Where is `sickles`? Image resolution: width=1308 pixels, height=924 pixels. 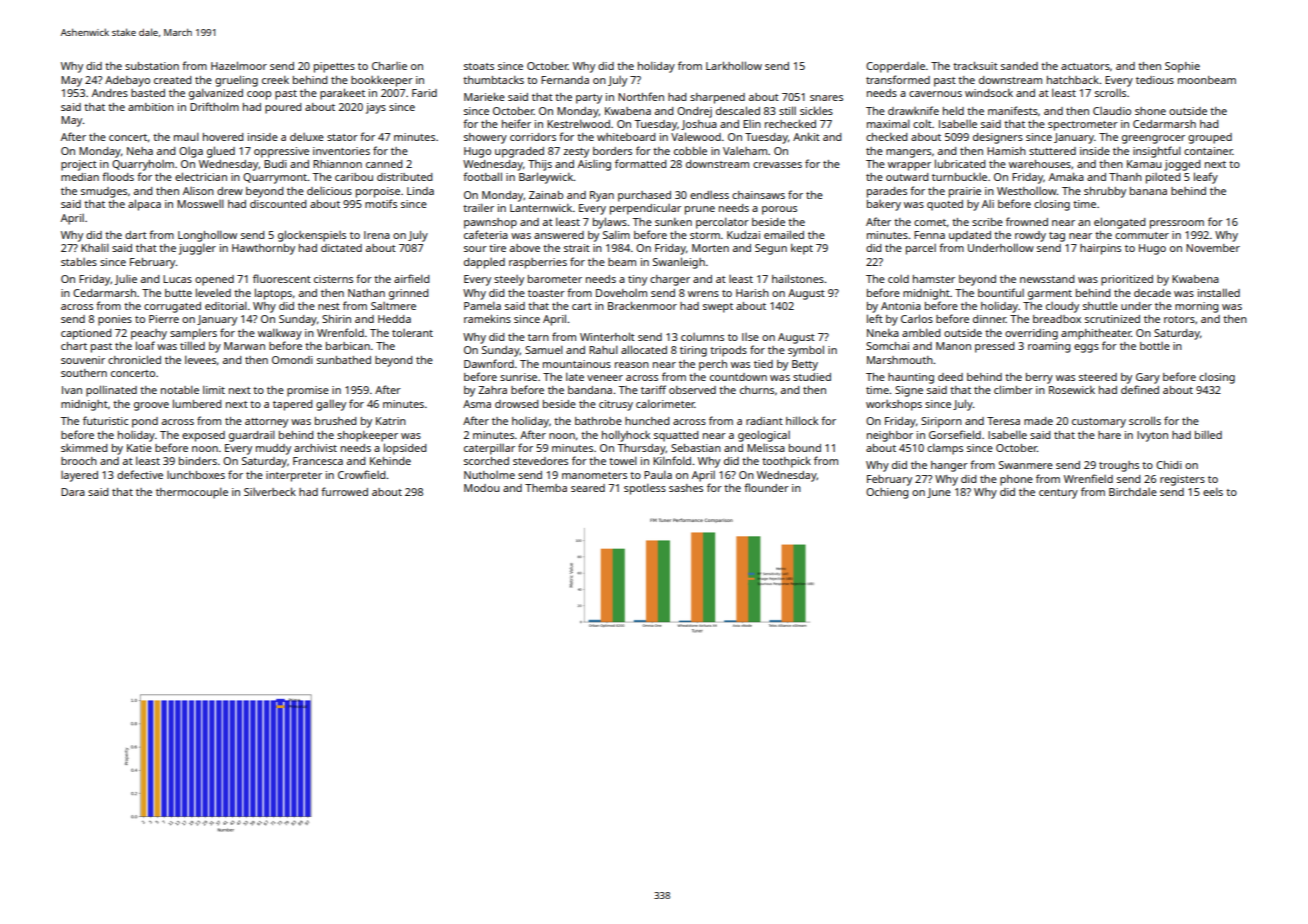 sickles is located at coordinates (816, 110).
